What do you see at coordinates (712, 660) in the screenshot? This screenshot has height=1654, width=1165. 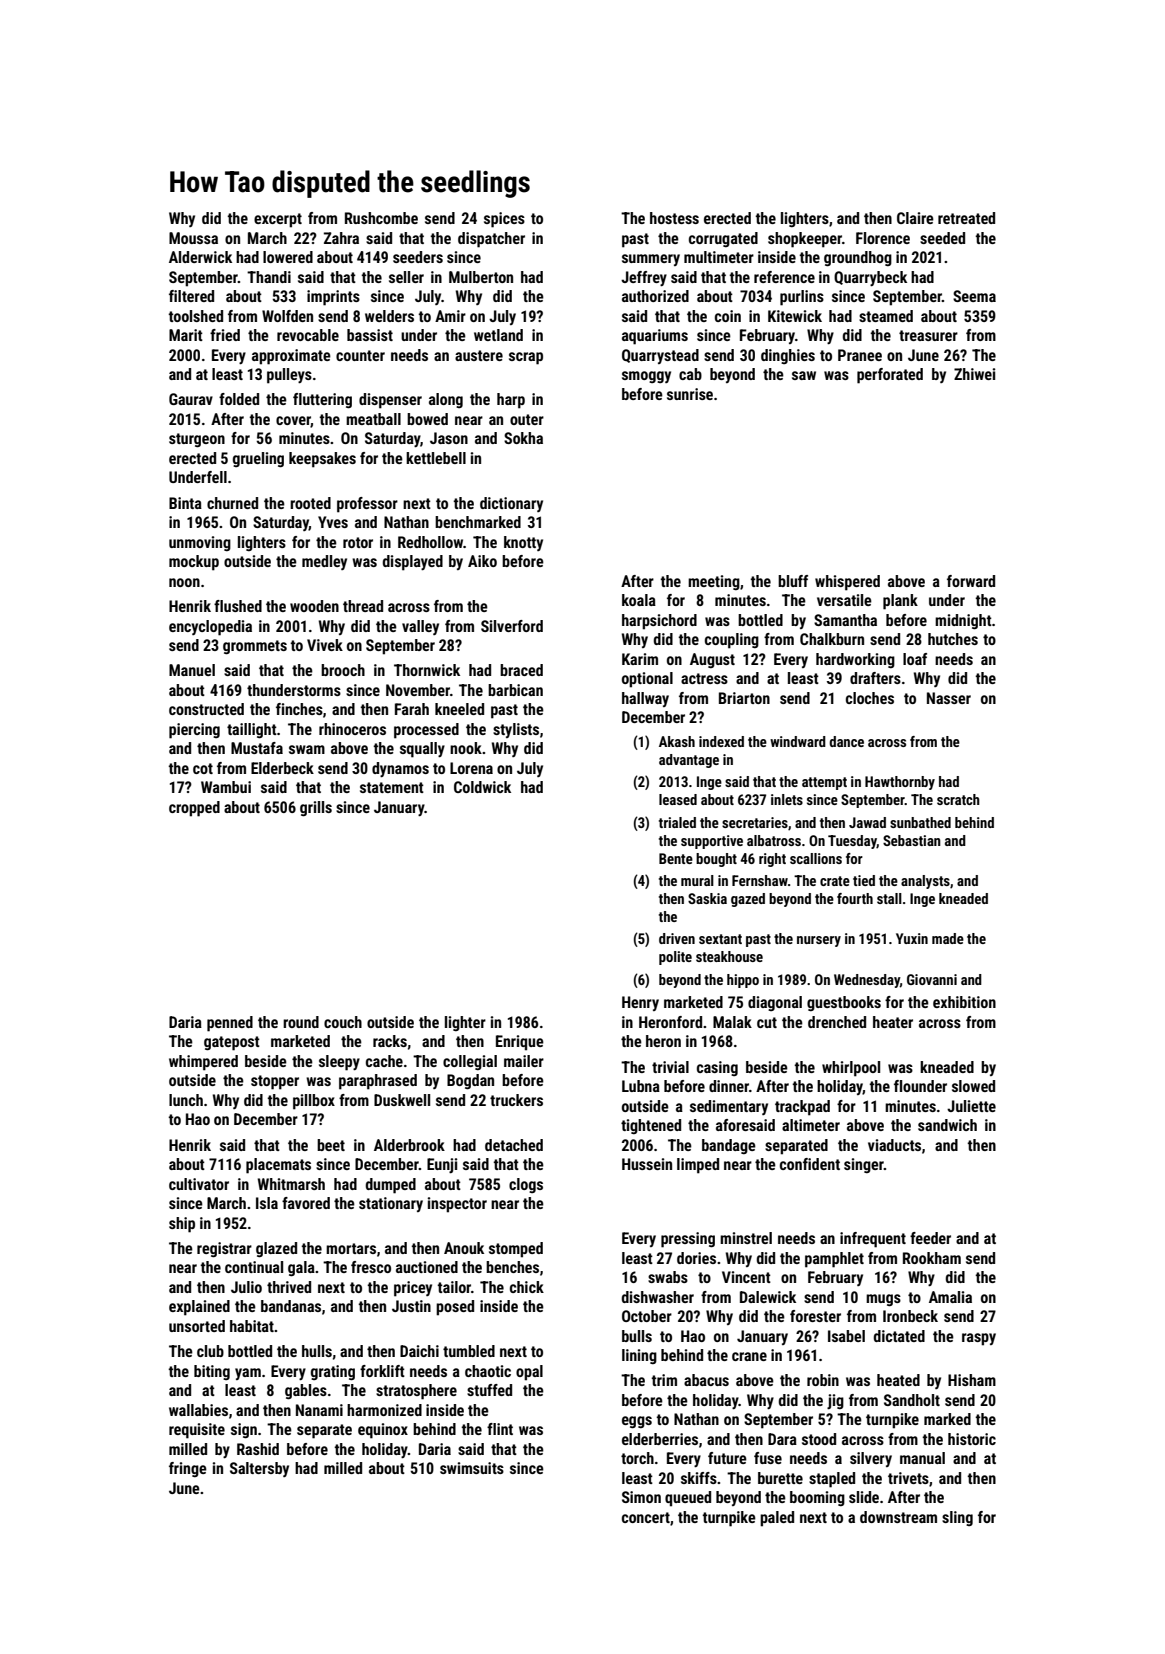 I see `August` at bounding box center [712, 660].
